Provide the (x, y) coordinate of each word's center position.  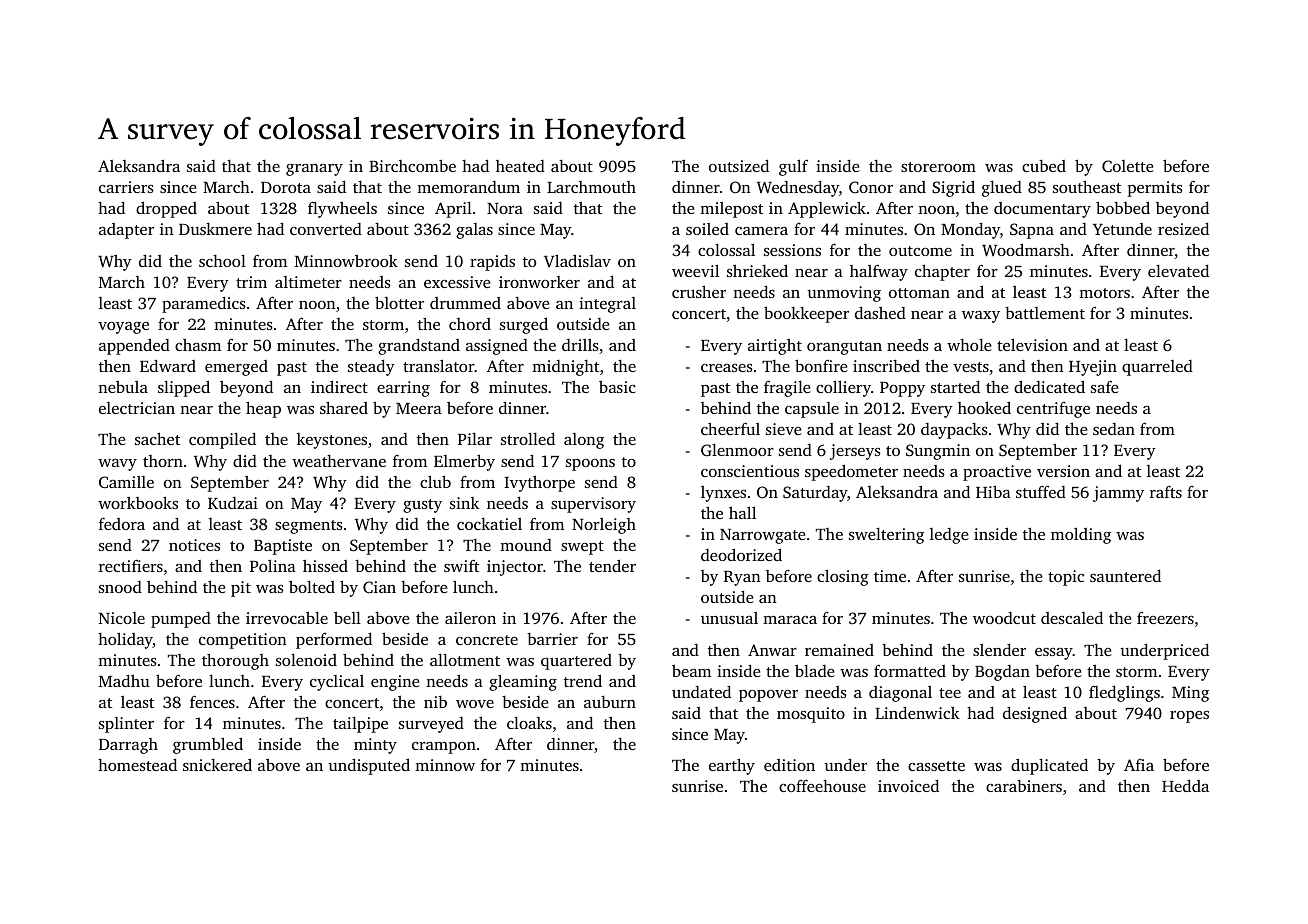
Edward (168, 365)
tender (612, 565)
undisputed (369, 766)
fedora (122, 523)
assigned (497, 347)
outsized (739, 165)
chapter (942, 272)
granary (314, 170)
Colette (1128, 166)
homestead (137, 764)
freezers (1165, 618)
